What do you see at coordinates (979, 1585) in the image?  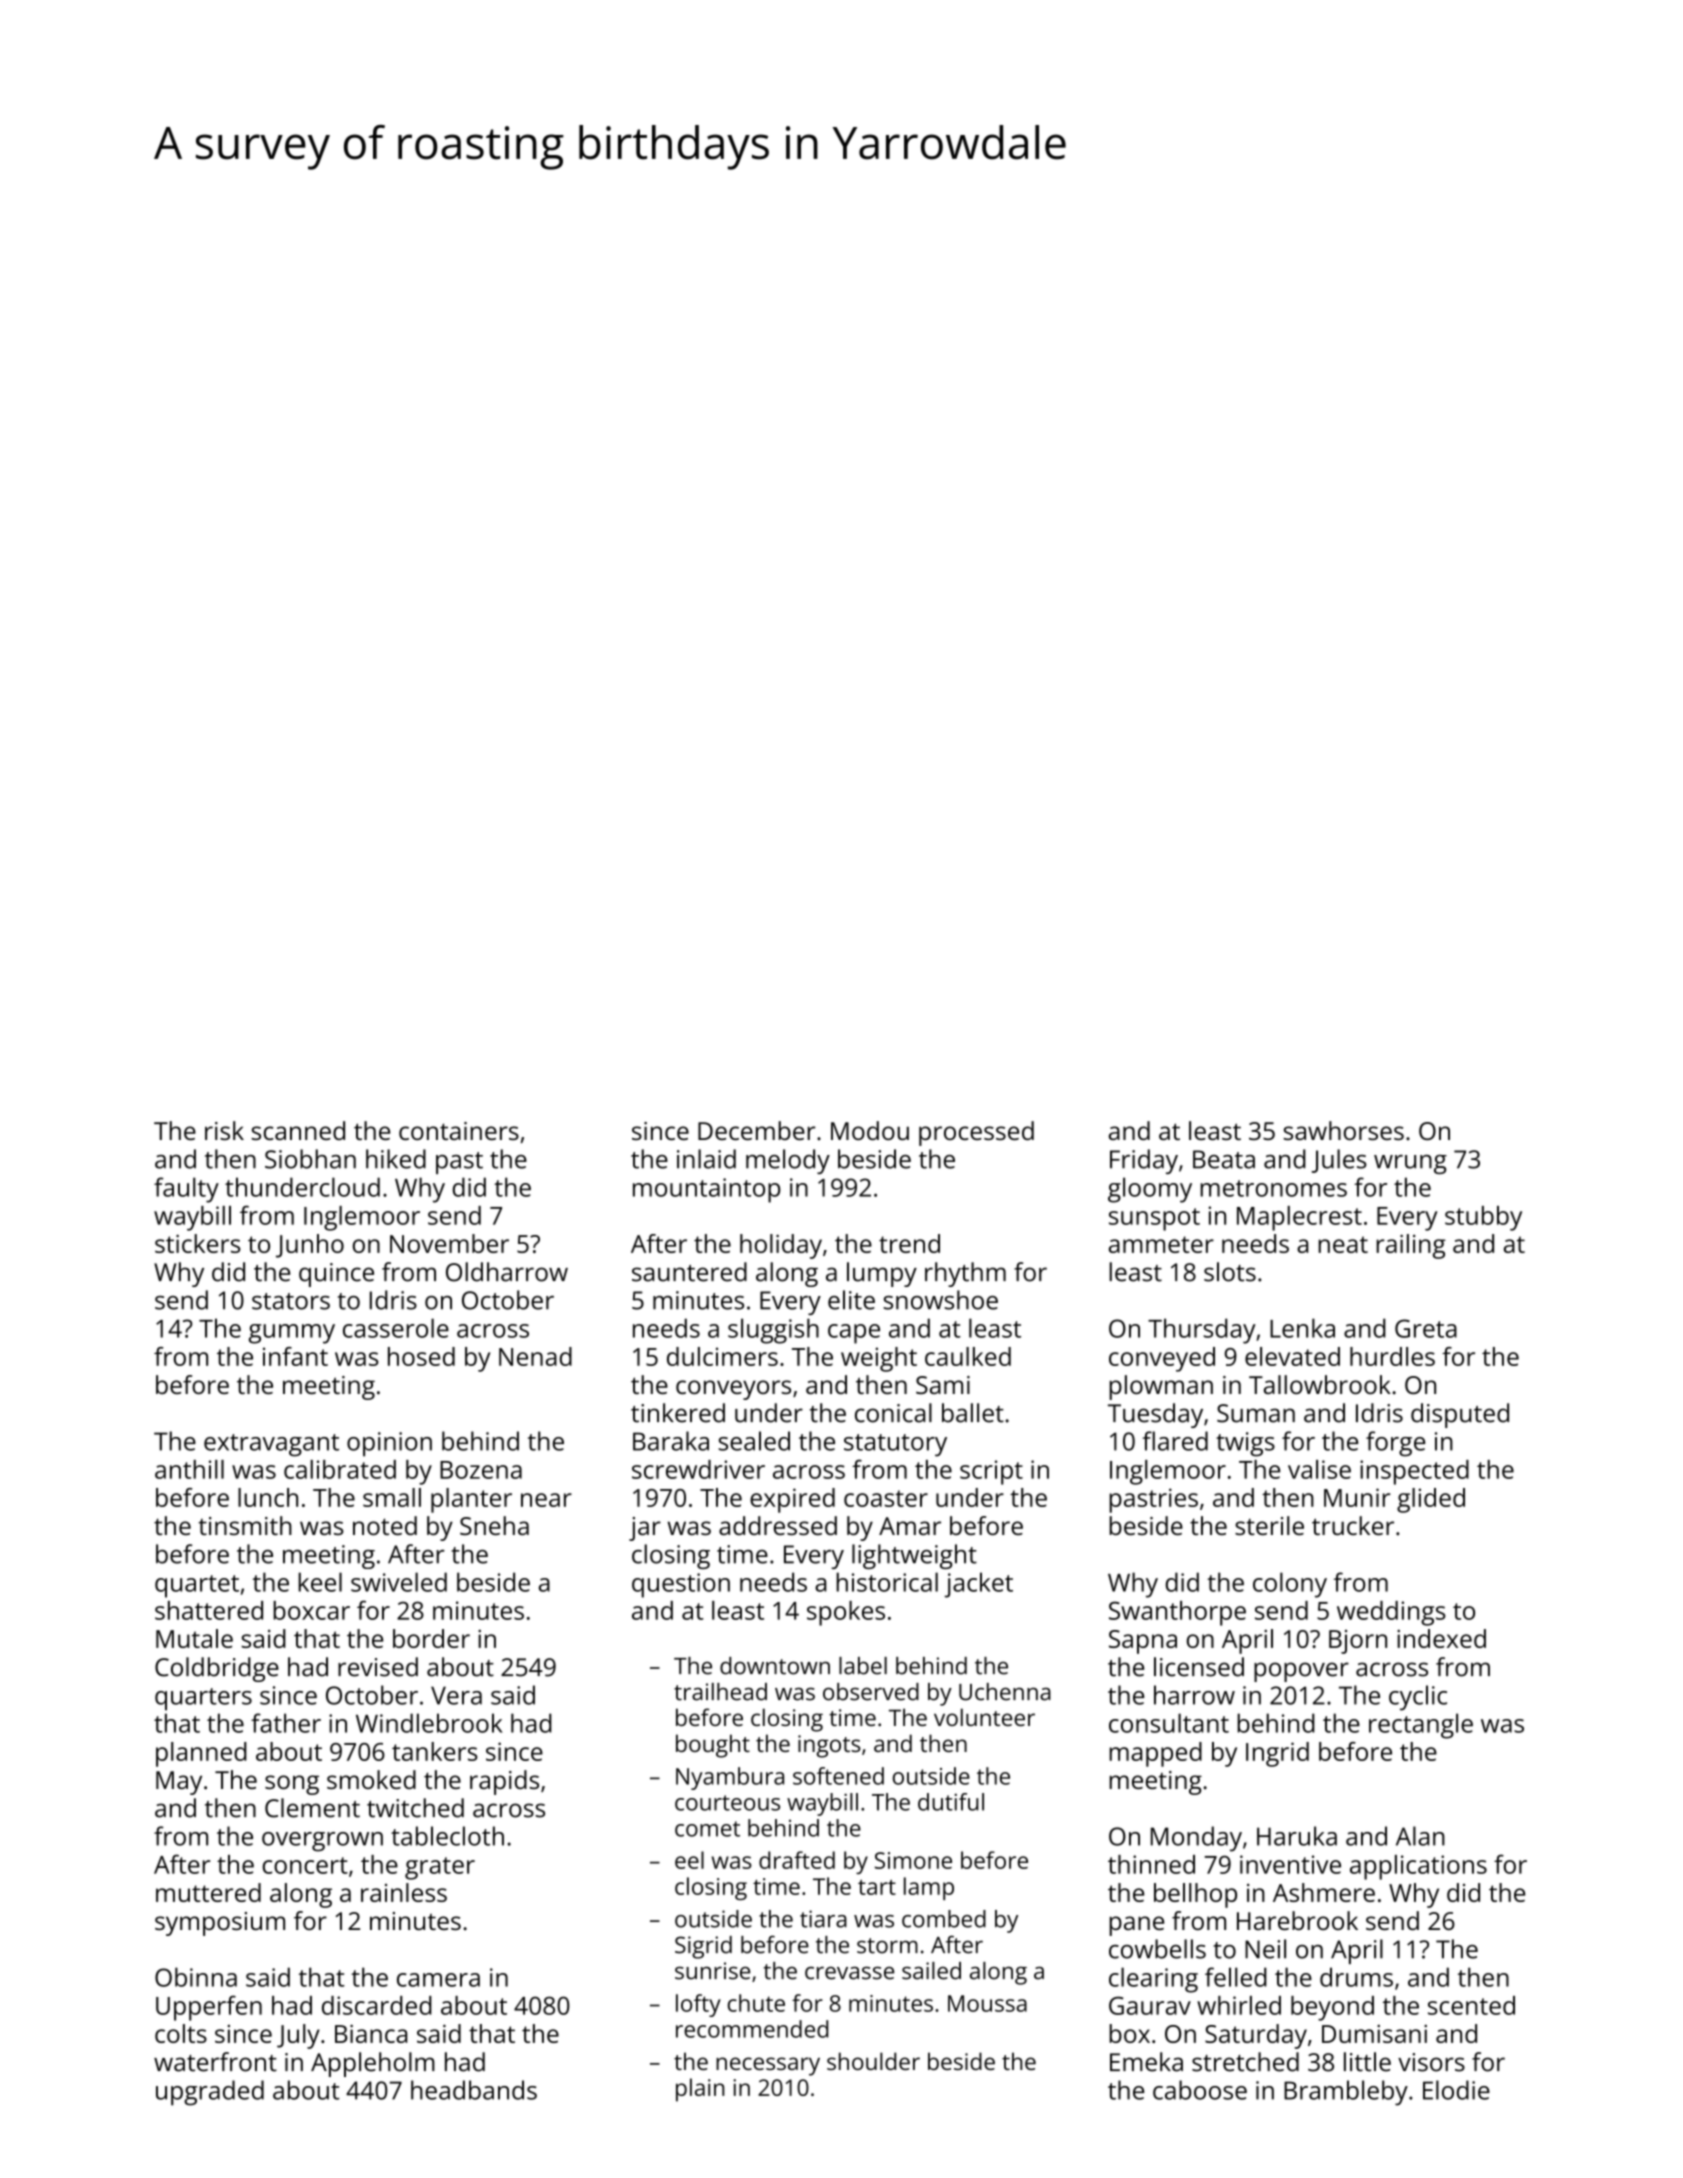 I see `jacket` at bounding box center [979, 1585].
